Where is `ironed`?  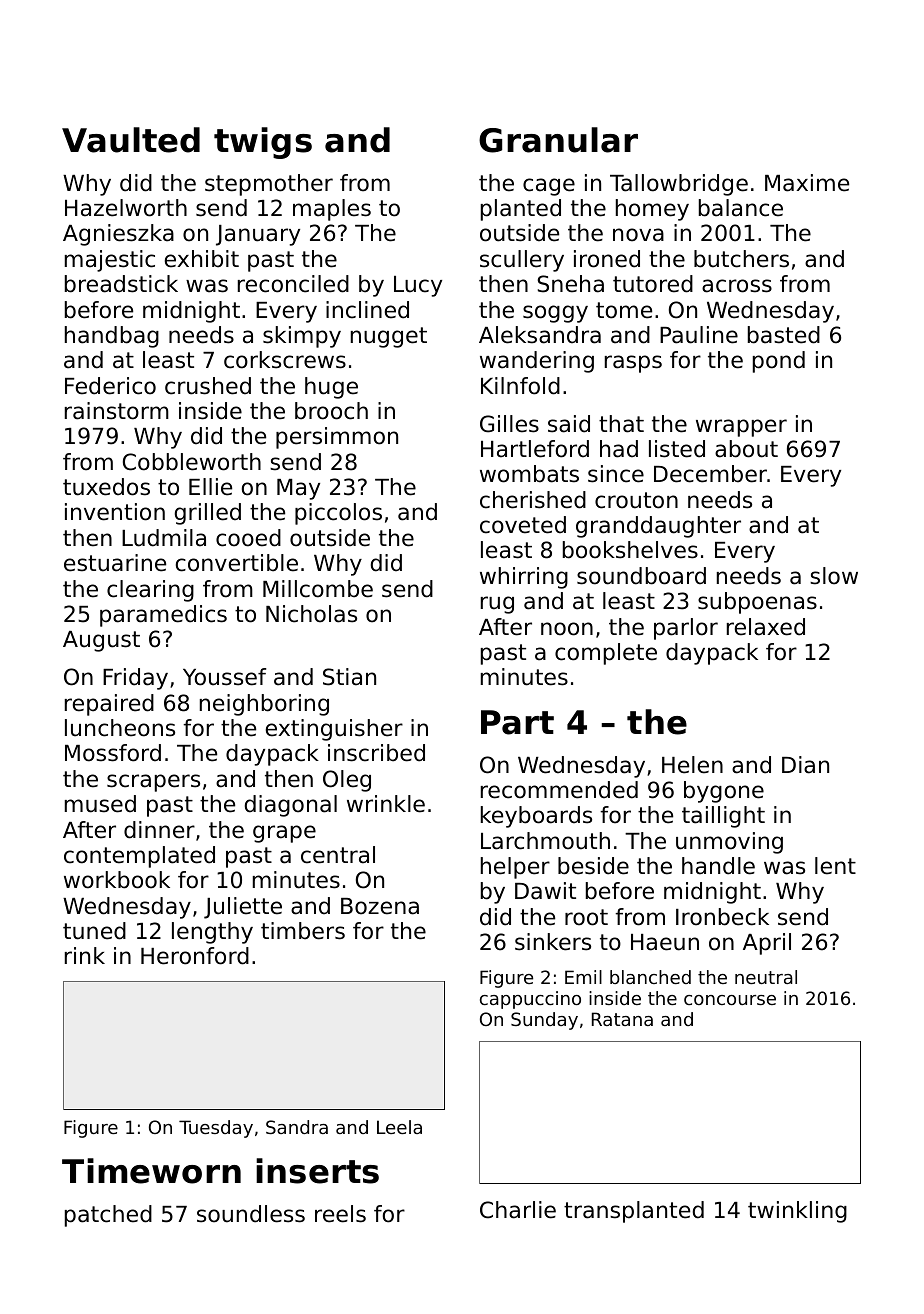 ironed is located at coordinates (607, 259).
